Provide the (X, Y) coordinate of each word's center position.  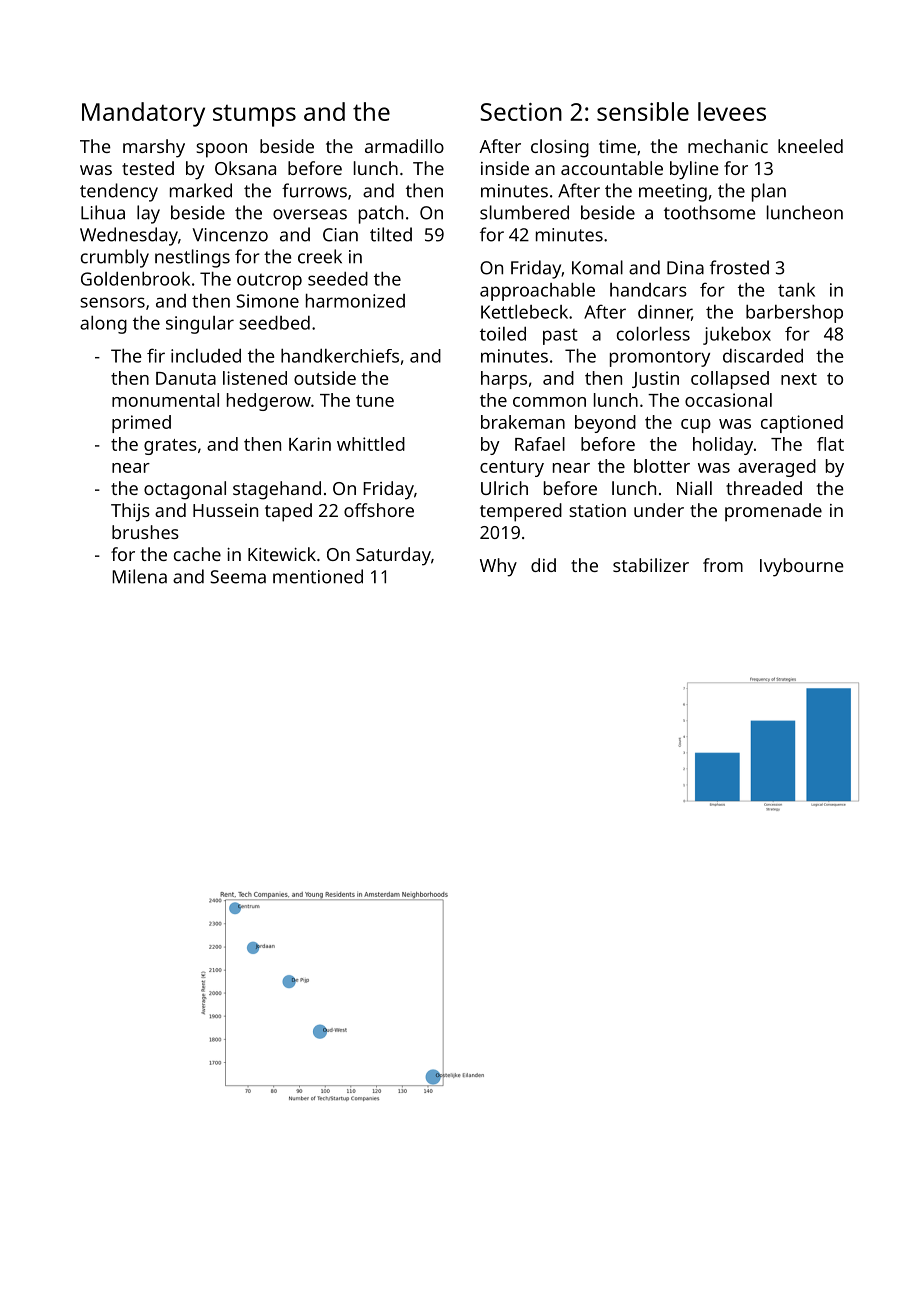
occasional (728, 400)
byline (694, 170)
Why (498, 567)
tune (375, 401)
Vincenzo (230, 235)
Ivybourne (802, 567)
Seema (238, 577)
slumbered (524, 212)
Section (521, 112)
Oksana (245, 168)
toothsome (709, 212)
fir (156, 355)
